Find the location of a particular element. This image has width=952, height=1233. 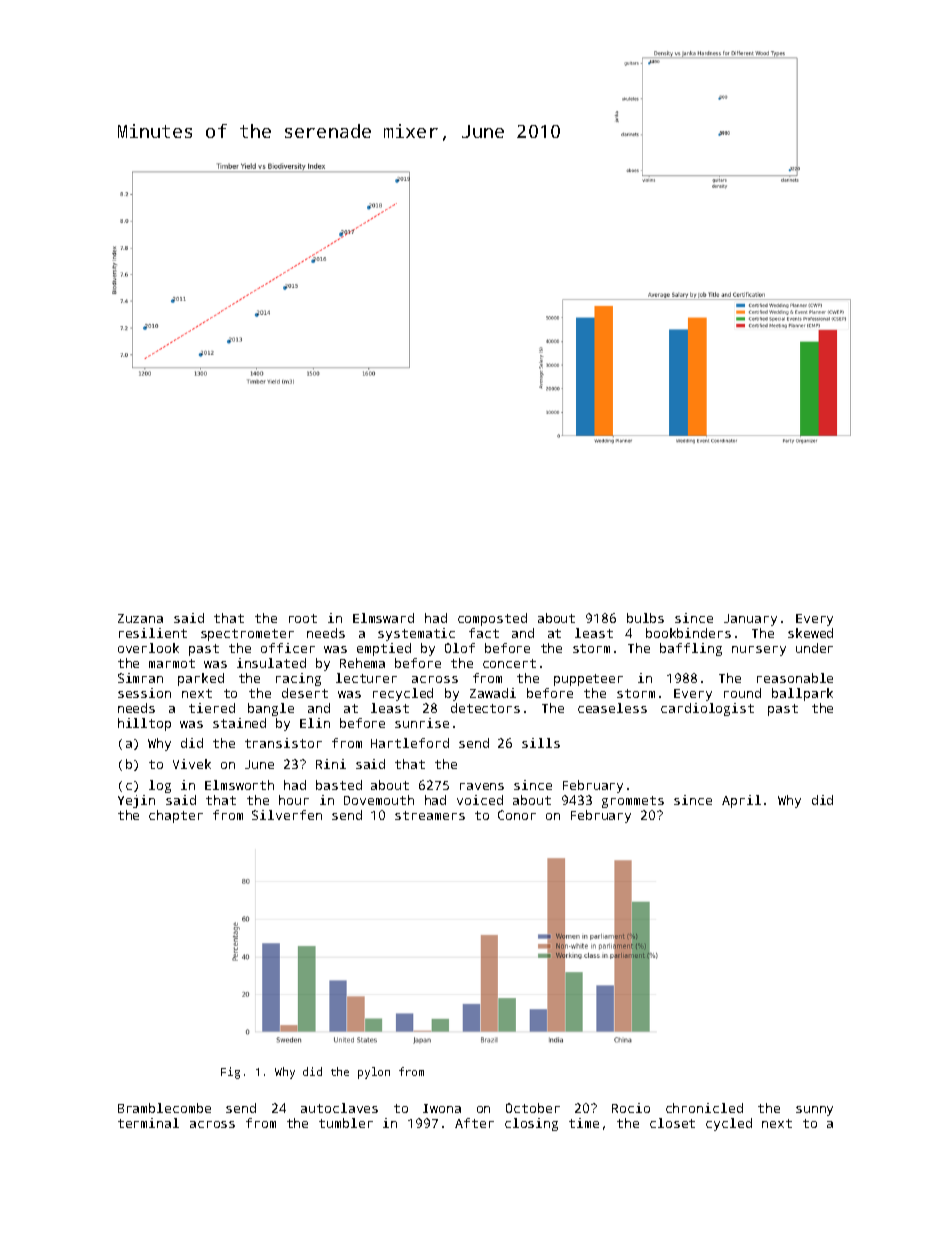

pylon is located at coordinates (374, 1073).
